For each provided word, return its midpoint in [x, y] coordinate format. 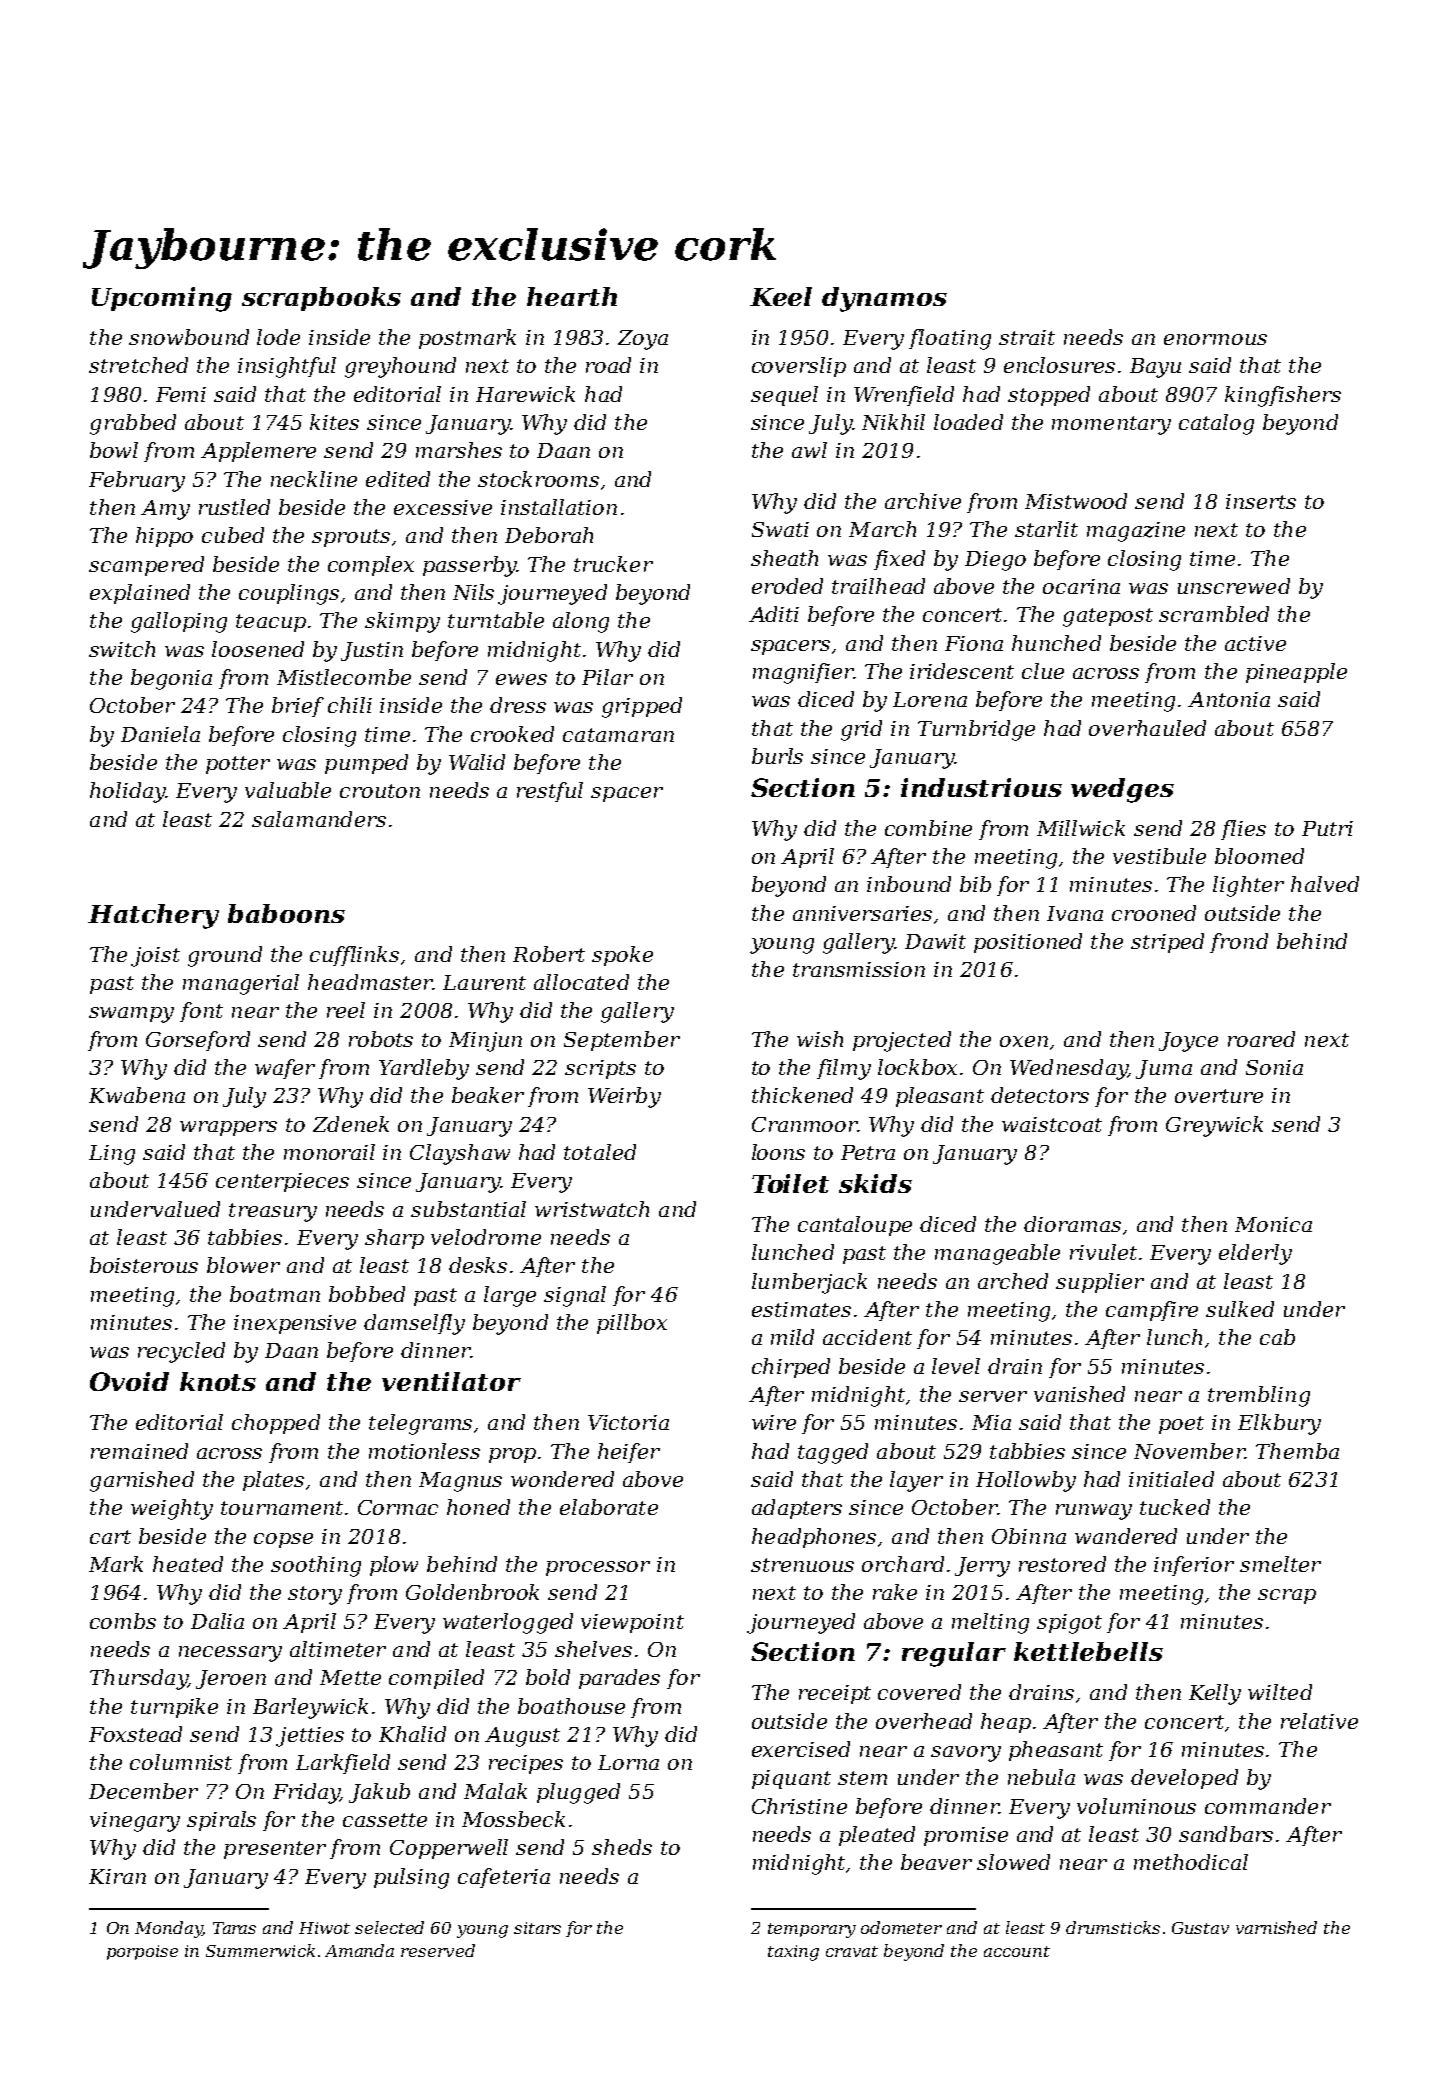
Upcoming [162, 299]
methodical [1191, 1862]
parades [619, 1679]
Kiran [117, 1876]
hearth [572, 296]
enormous [1215, 339]
